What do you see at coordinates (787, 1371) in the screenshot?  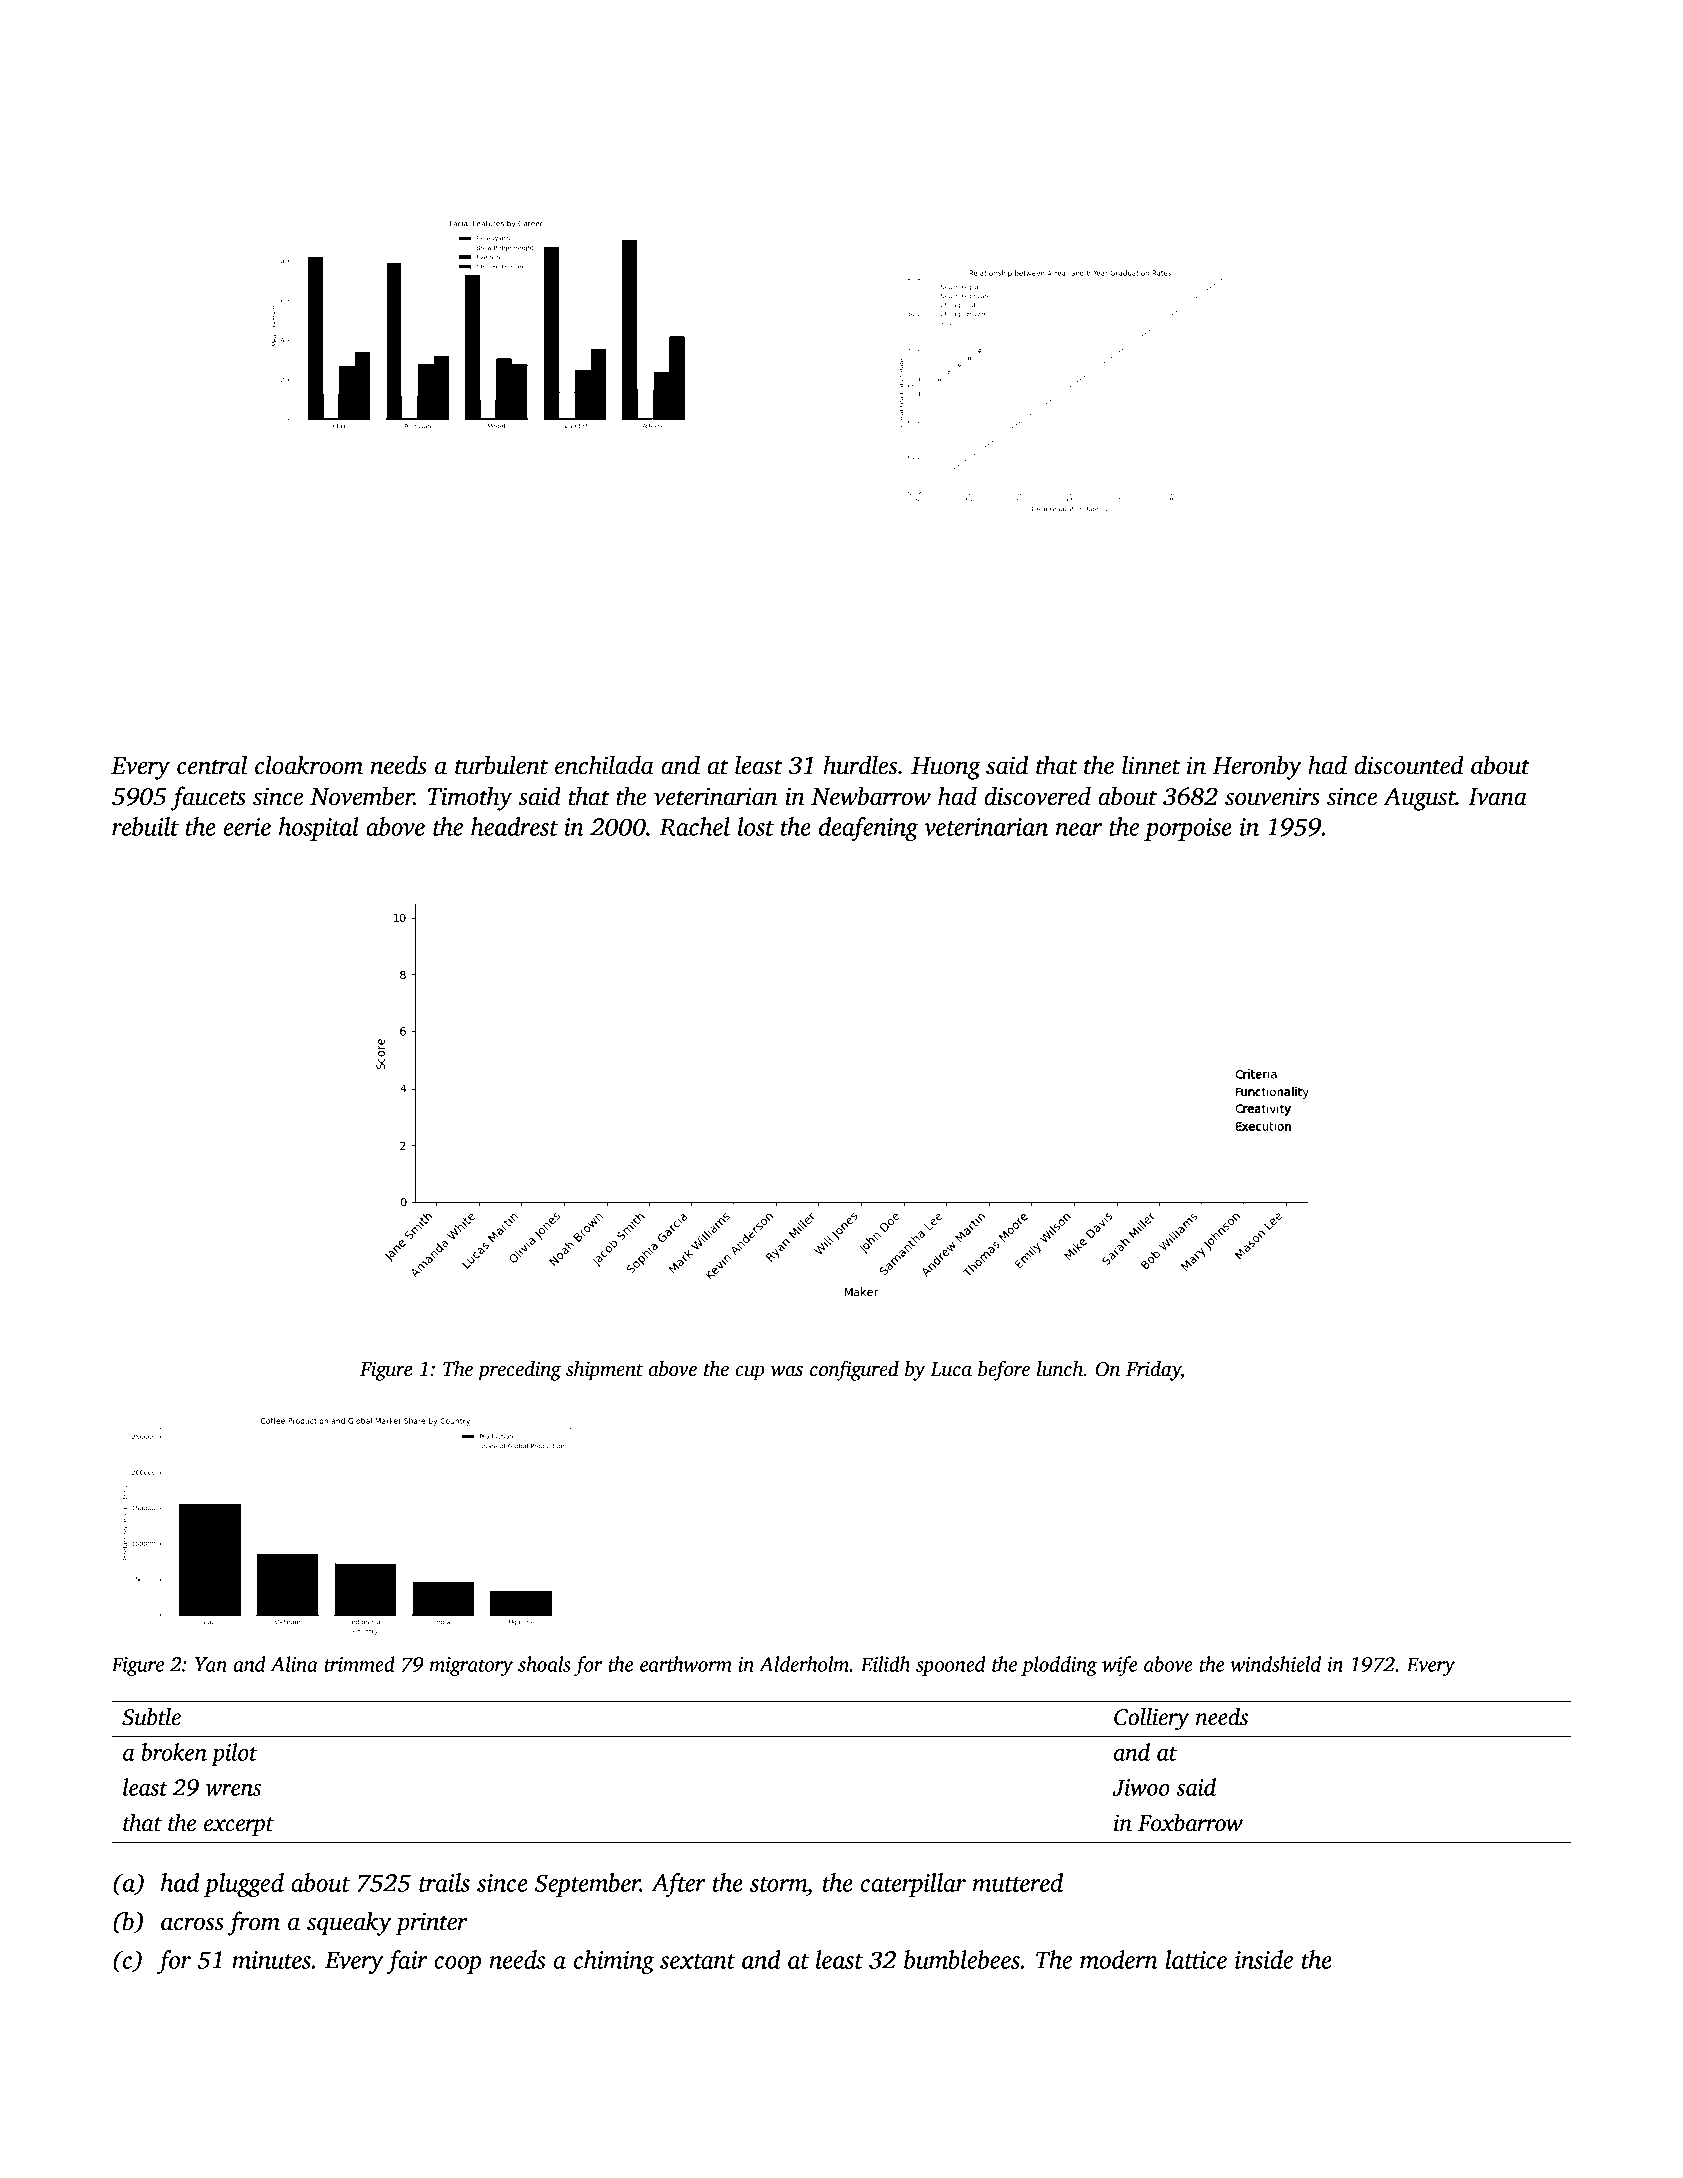 I see `was` at bounding box center [787, 1371].
